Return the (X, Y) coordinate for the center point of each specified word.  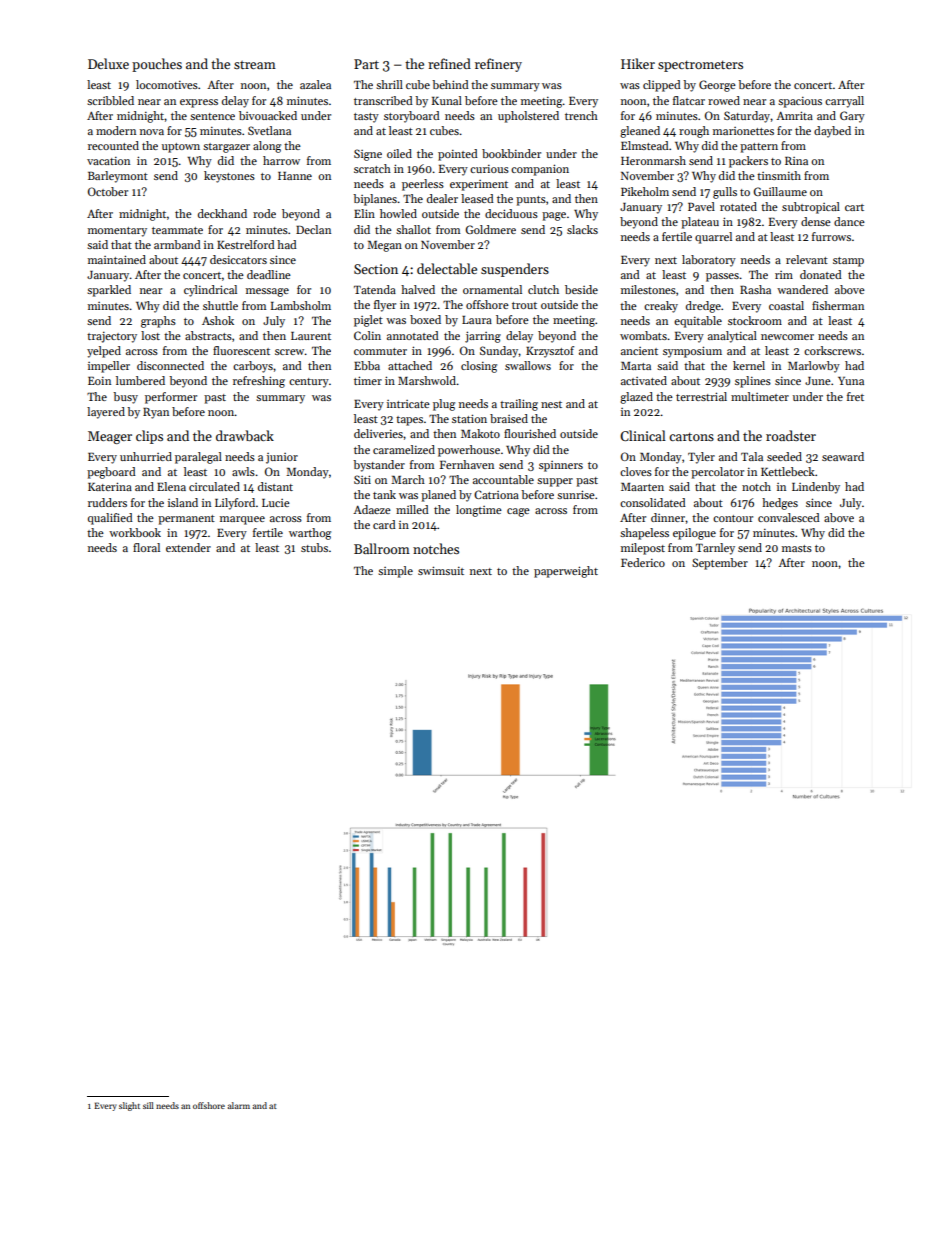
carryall (844, 102)
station (469, 418)
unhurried (146, 456)
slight (129, 1106)
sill (148, 1105)
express (199, 103)
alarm (239, 1105)
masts (797, 548)
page (554, 216)
